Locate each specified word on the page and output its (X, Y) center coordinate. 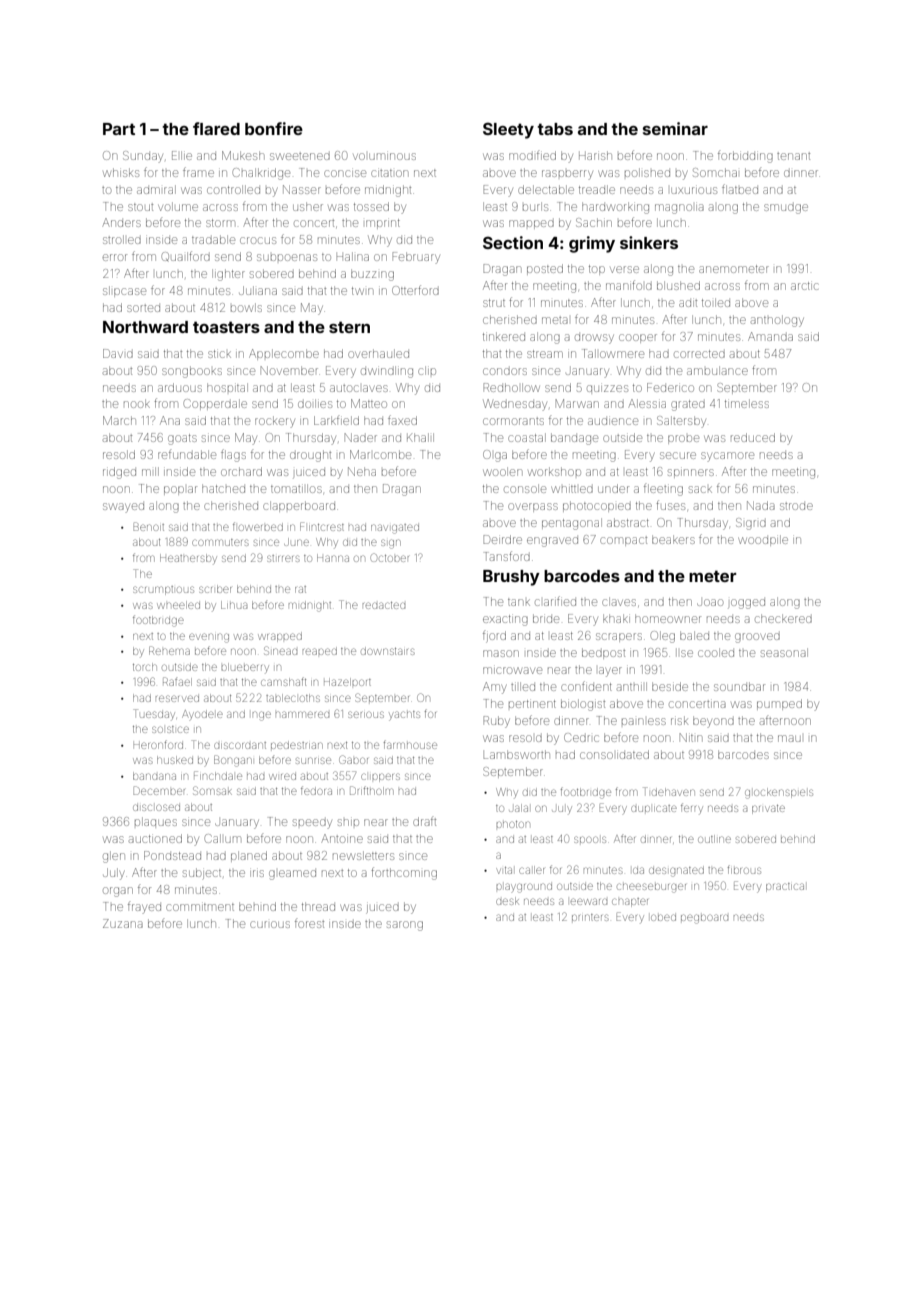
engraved (552, 542)
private (768, 809)
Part (119, 129)
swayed (123, 508)
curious (270, 924)
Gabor (353, 759)
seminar (675, 128)
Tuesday (154, 714)
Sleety (508, 130)
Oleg (663, 637)
